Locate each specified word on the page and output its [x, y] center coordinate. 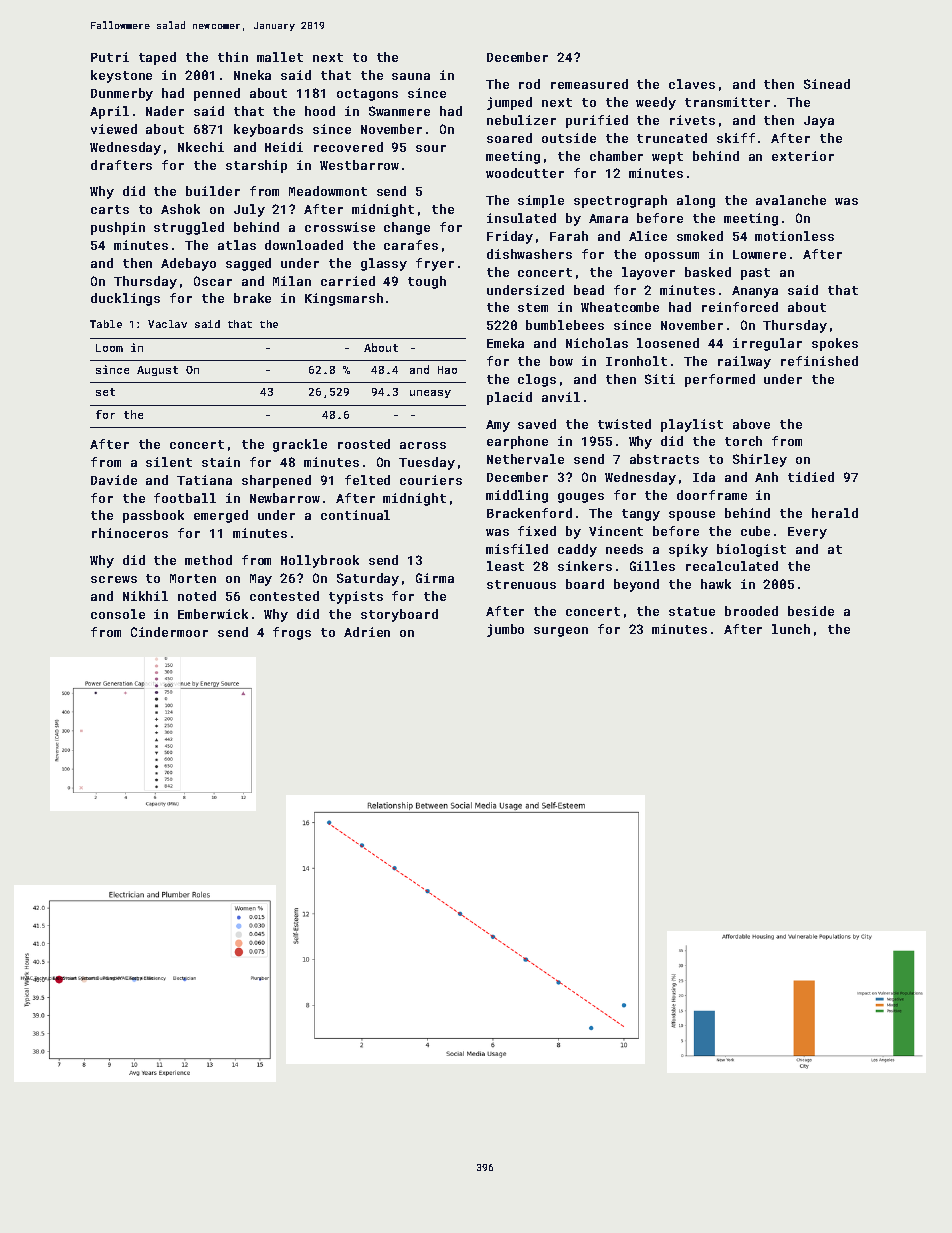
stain [221, 462]
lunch [791, 629]
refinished [819, 361]
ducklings [125, 299]
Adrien [367, 632]
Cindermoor [169, 632]
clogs [537, 380]
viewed [114, 129]
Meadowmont [328, 191]
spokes [835, 344]
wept [667, 158]
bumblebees [565, 325]
